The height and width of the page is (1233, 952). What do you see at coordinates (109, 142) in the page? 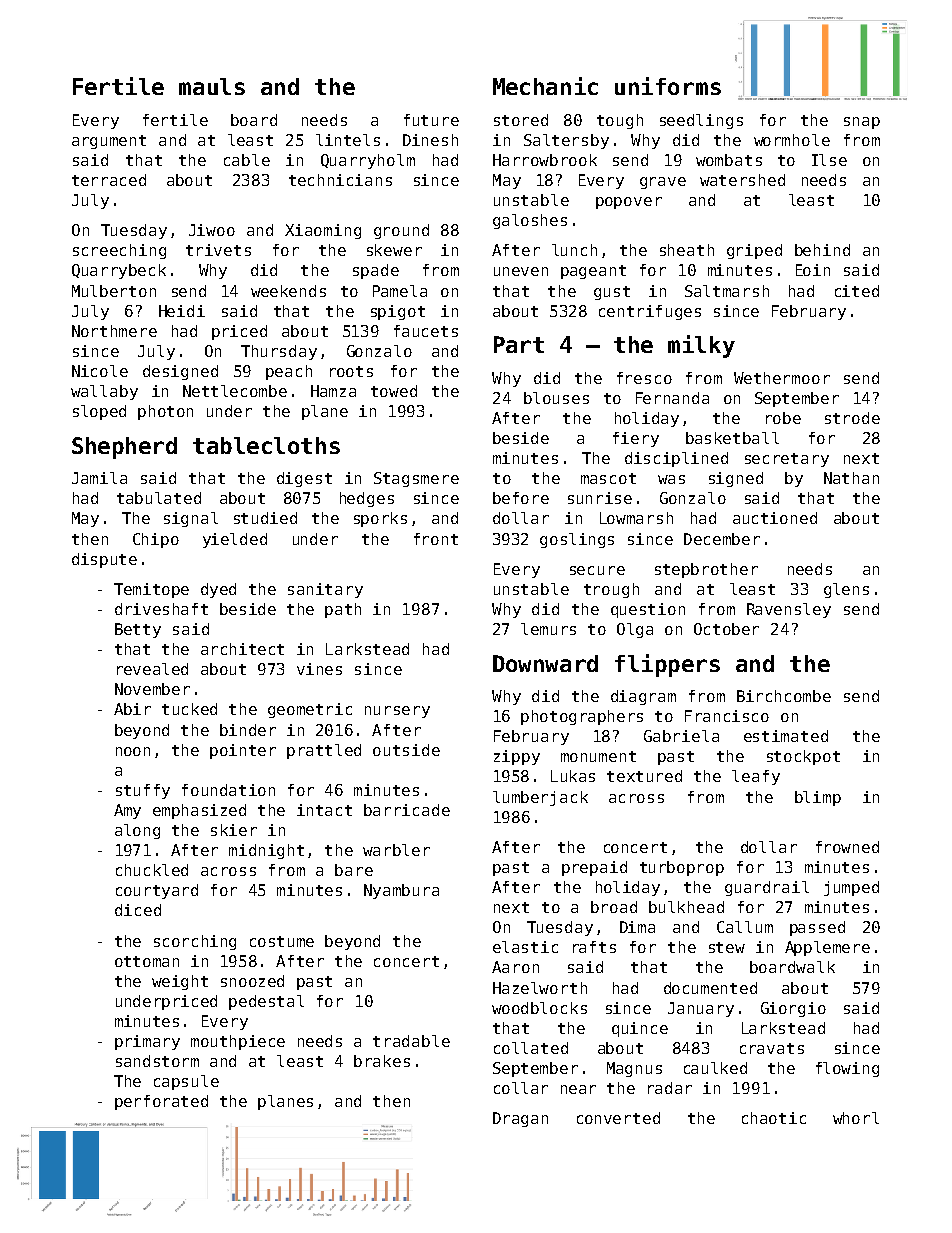
I see `argument` at bounding box center [109, 142].
